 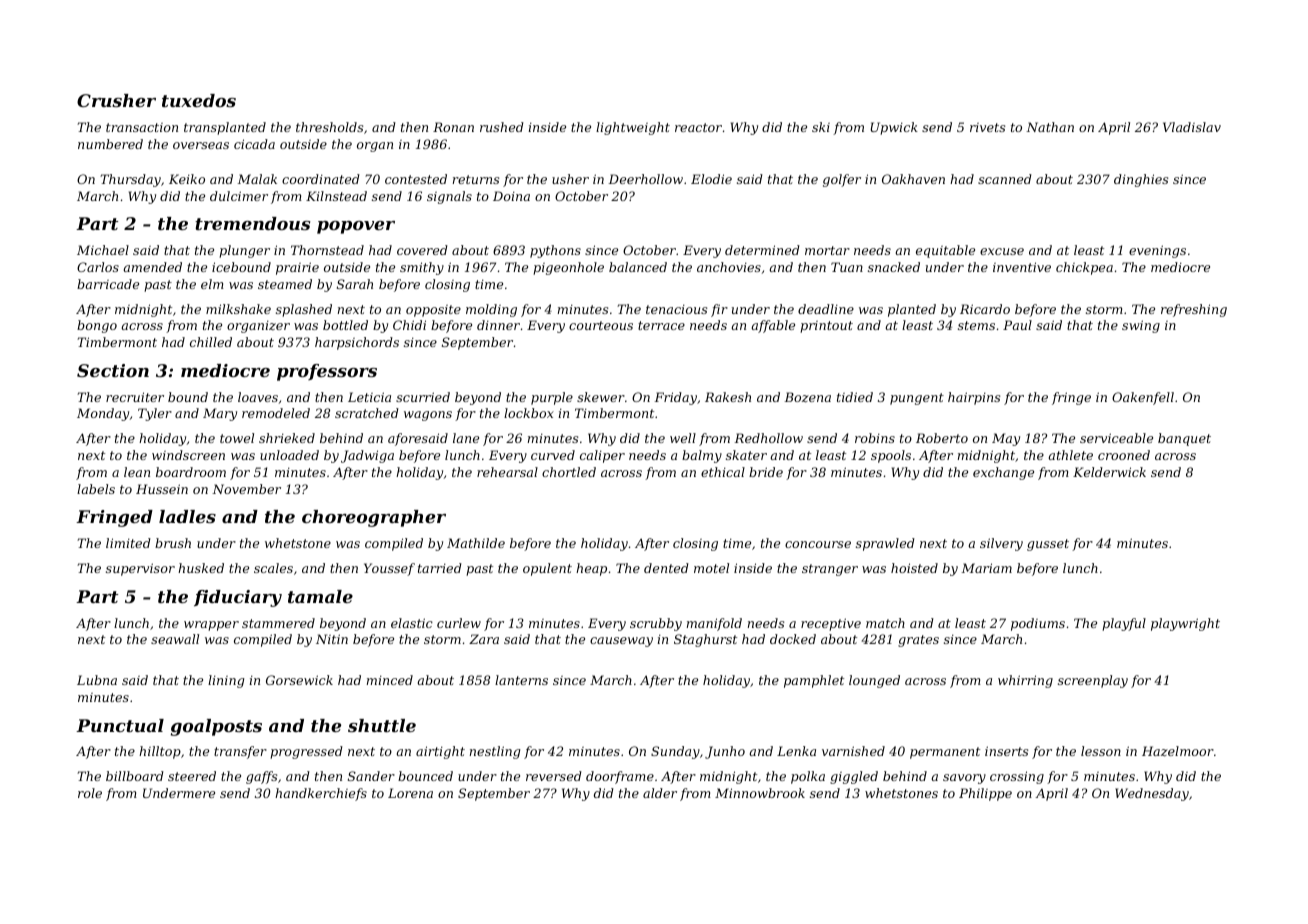 I want to click on pamphlet, so click(x=814, y=681).
